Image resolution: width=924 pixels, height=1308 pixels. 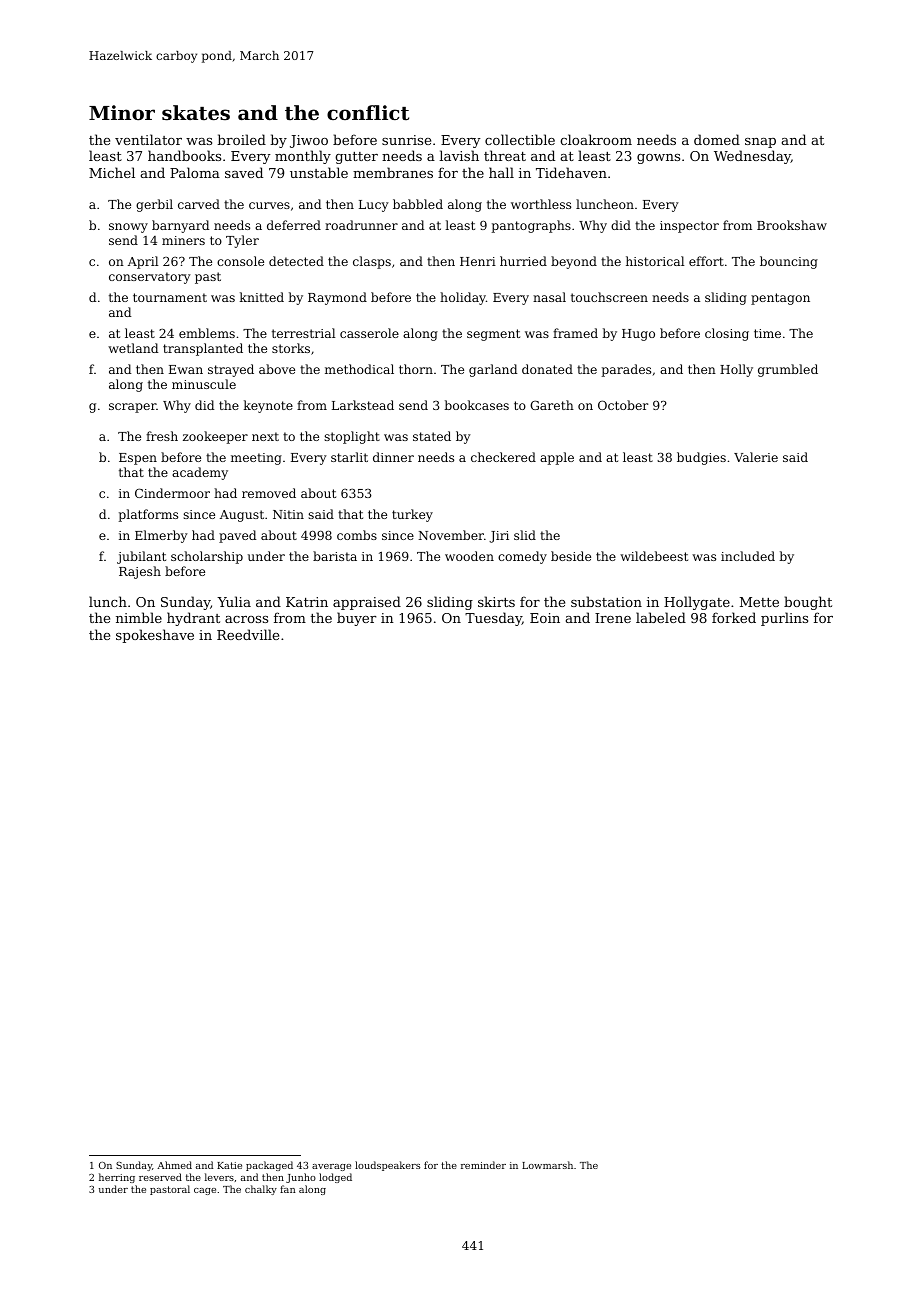 I want to click on Lowmarsh, so click(x=547, y=1165).
